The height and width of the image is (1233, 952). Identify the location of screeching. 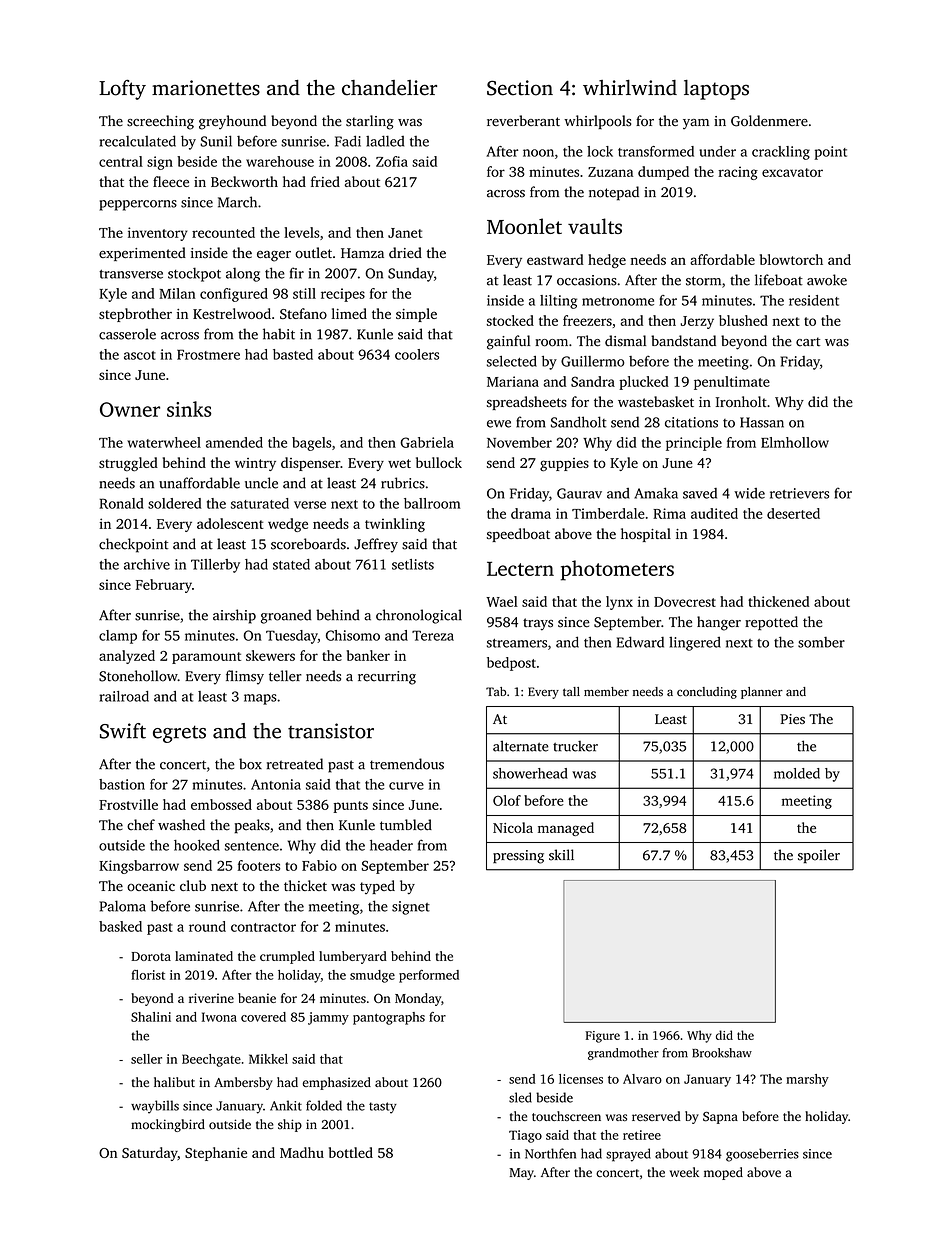
(160, 122).
